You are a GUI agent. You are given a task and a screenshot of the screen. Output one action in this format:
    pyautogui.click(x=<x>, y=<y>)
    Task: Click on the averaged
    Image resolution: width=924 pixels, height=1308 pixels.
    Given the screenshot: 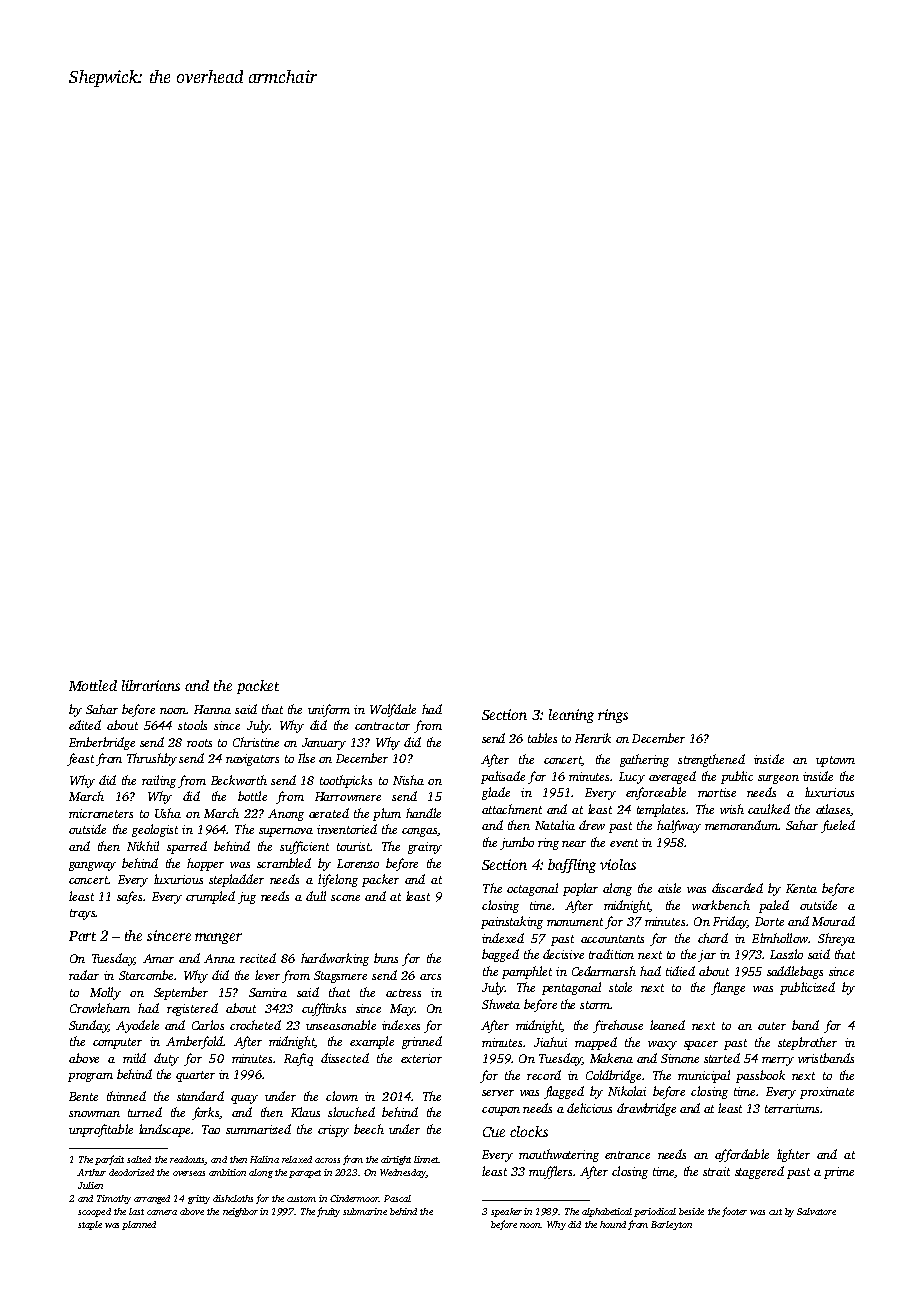 What is the action you would take?
    pyautogui.click(x=672, y=777)
